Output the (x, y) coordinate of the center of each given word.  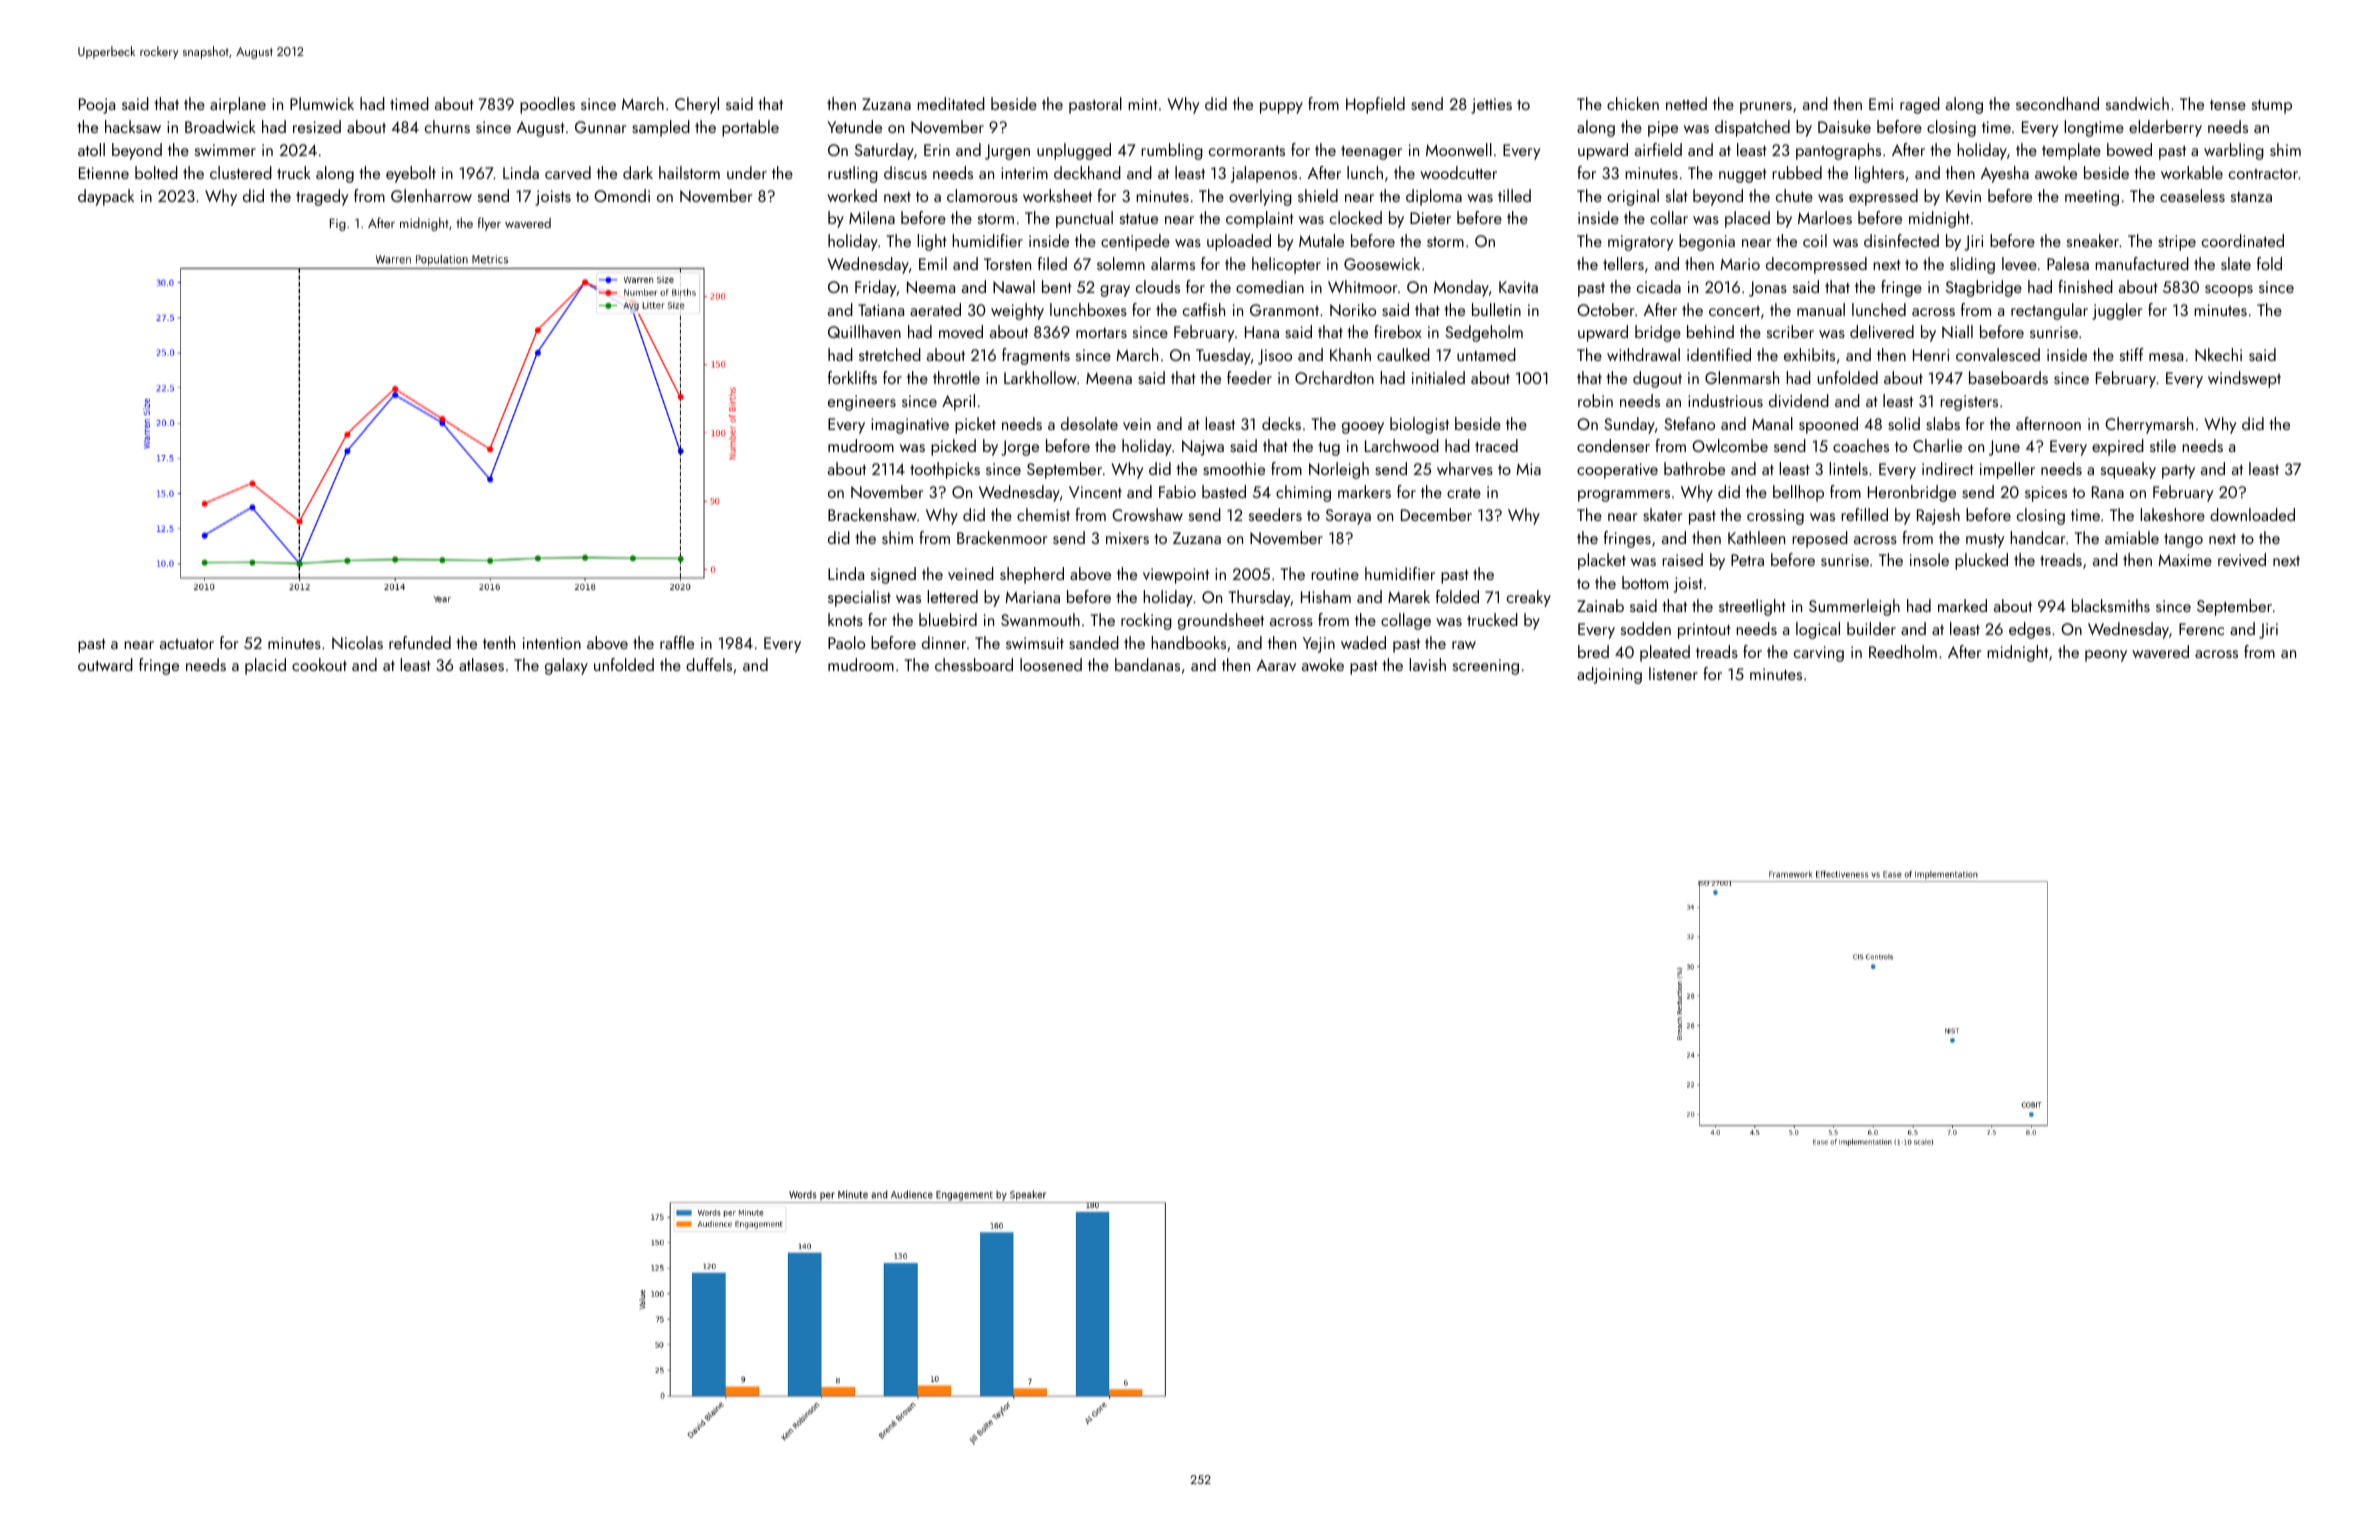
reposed (1820, 539)
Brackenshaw (872, 514)
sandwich (2137, 103)
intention (552, 643)
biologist (1419, 425)
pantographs (1838, 151)
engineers (862, 403)
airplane (238, 105)
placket (1602, 561)
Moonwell (1459, 149)
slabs (1943, 423)
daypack (106, 197)
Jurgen (1007, 152)
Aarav (1276, 665)
